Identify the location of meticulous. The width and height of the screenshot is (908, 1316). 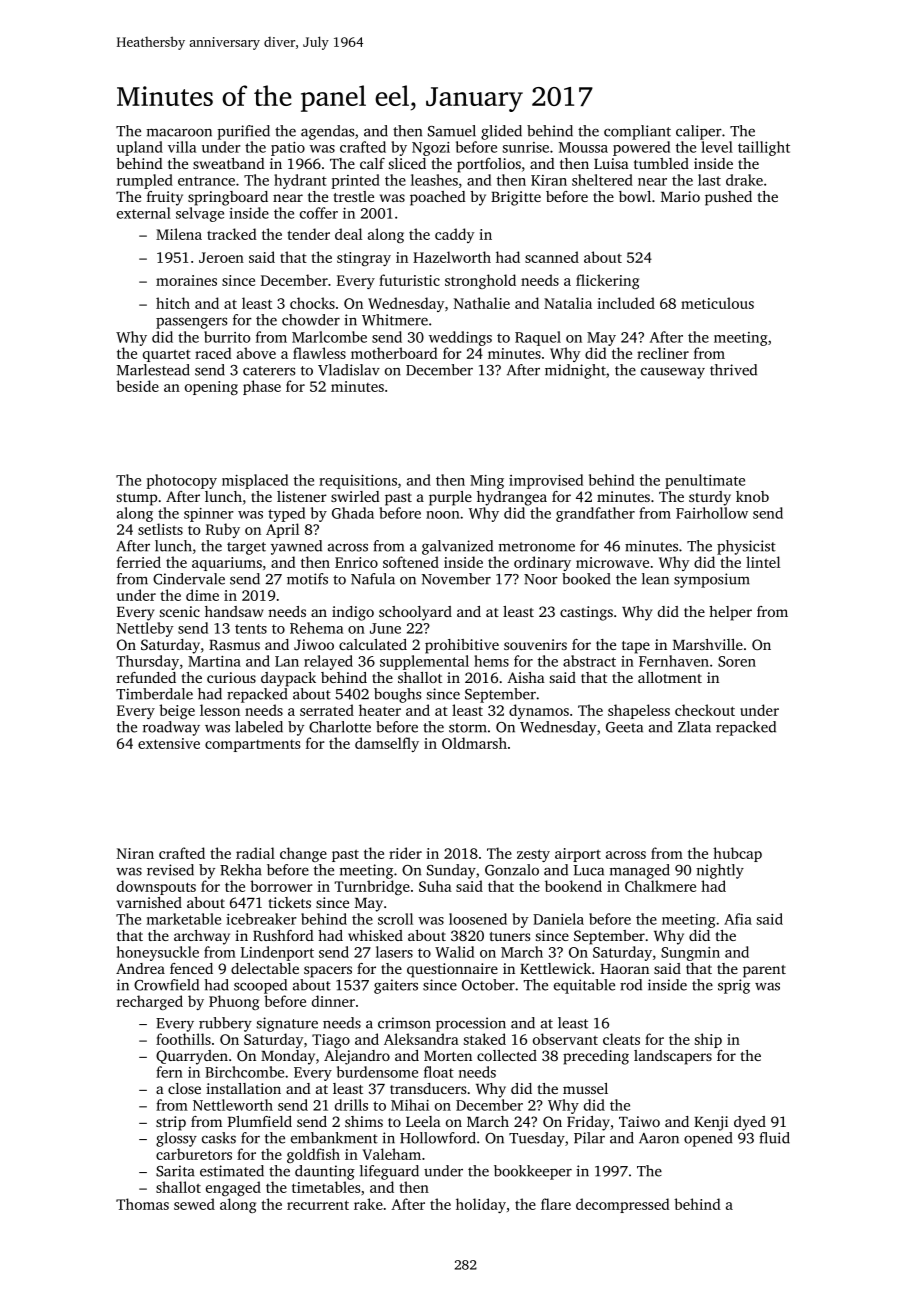
(717, 303).
